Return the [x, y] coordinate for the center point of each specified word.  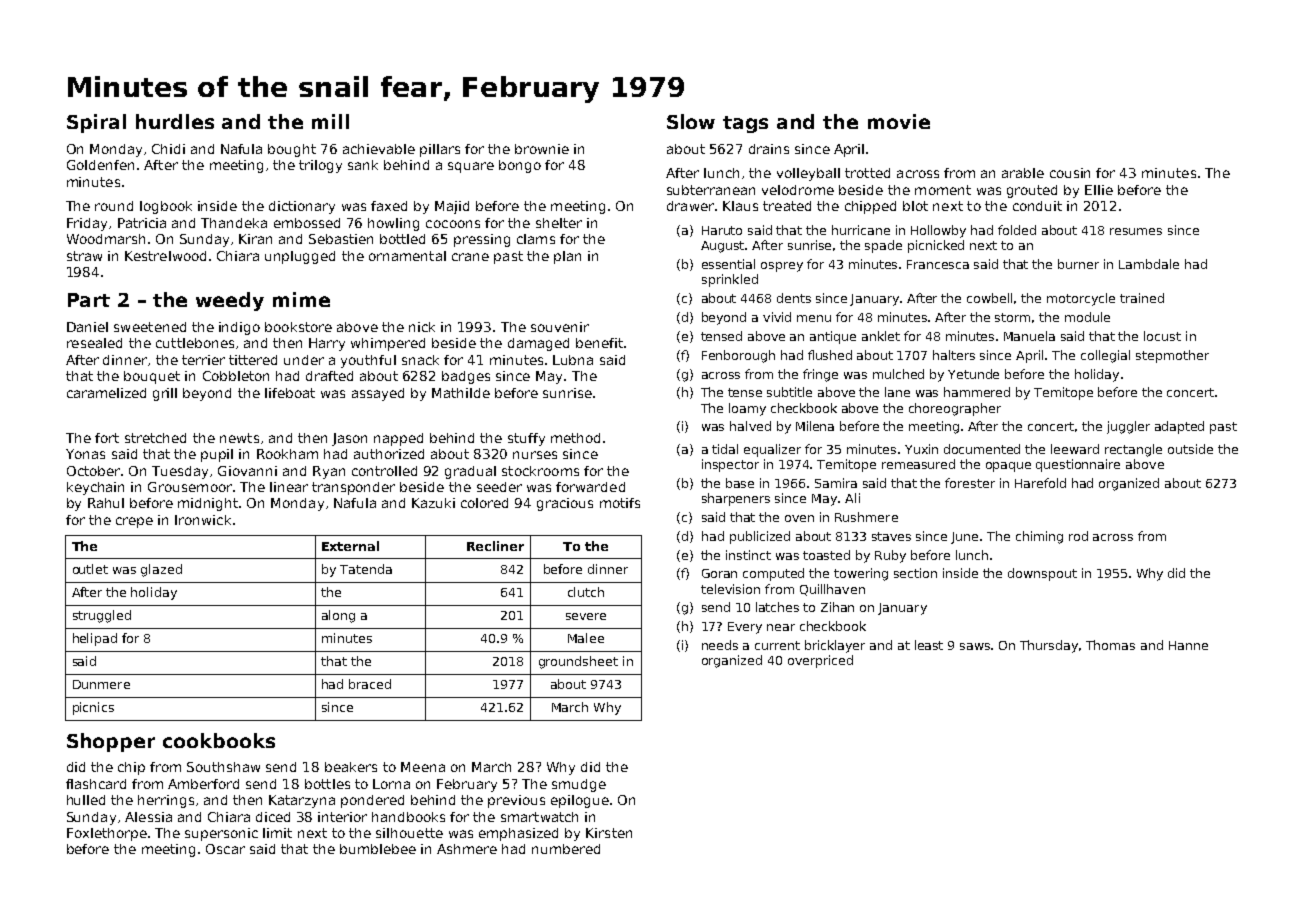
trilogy [320, 166]
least [929, 645]
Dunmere [101, 684]
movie [899, 121]
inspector [730, 465]
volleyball [808, 174]
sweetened [150, 327]
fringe [820, 375]
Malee [586, 638]
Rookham [287, 454]
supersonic [221, 834]
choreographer [955, 409]
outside [1190, 449]
